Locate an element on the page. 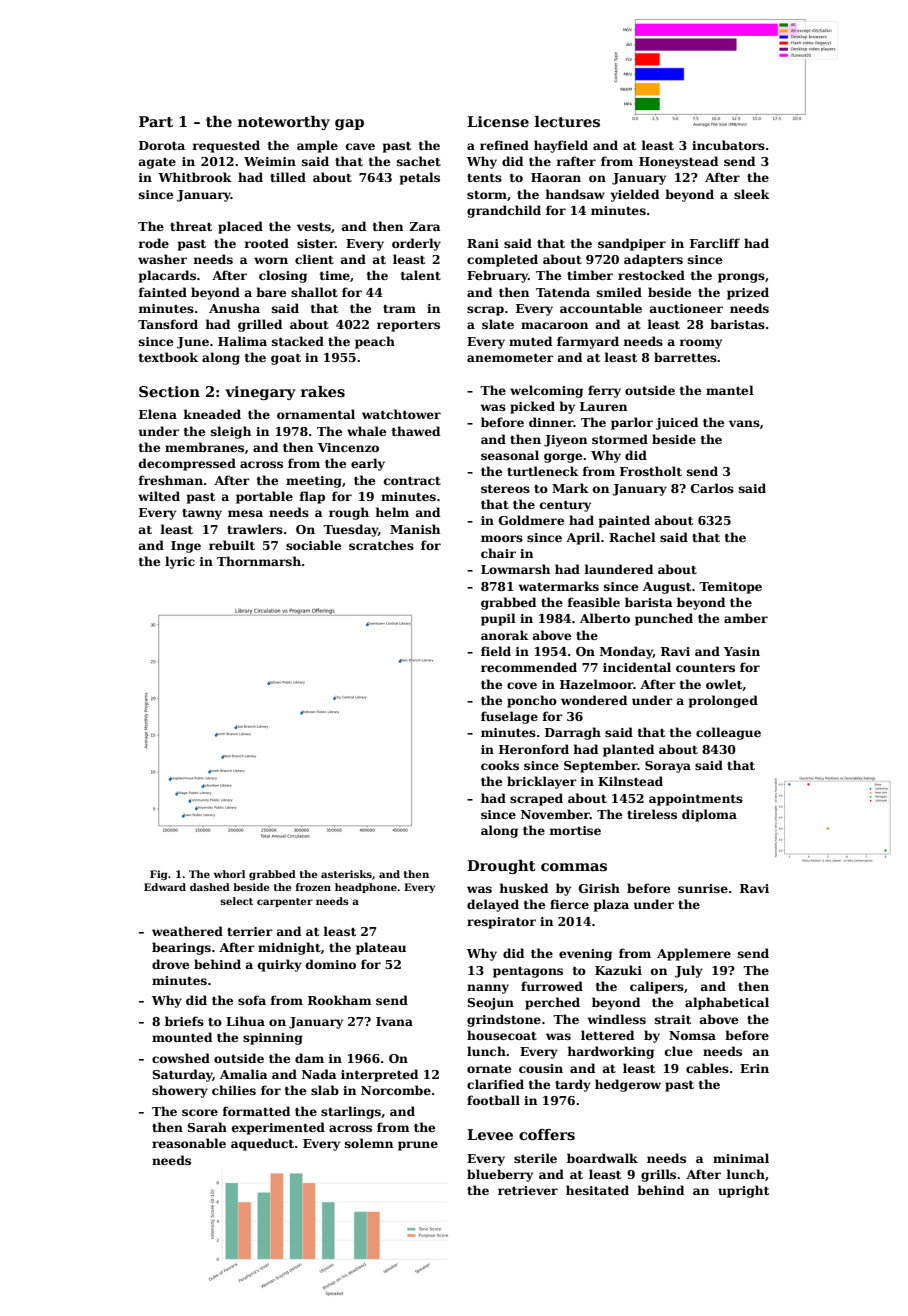  cooks is located at coordinates (500, 765).
